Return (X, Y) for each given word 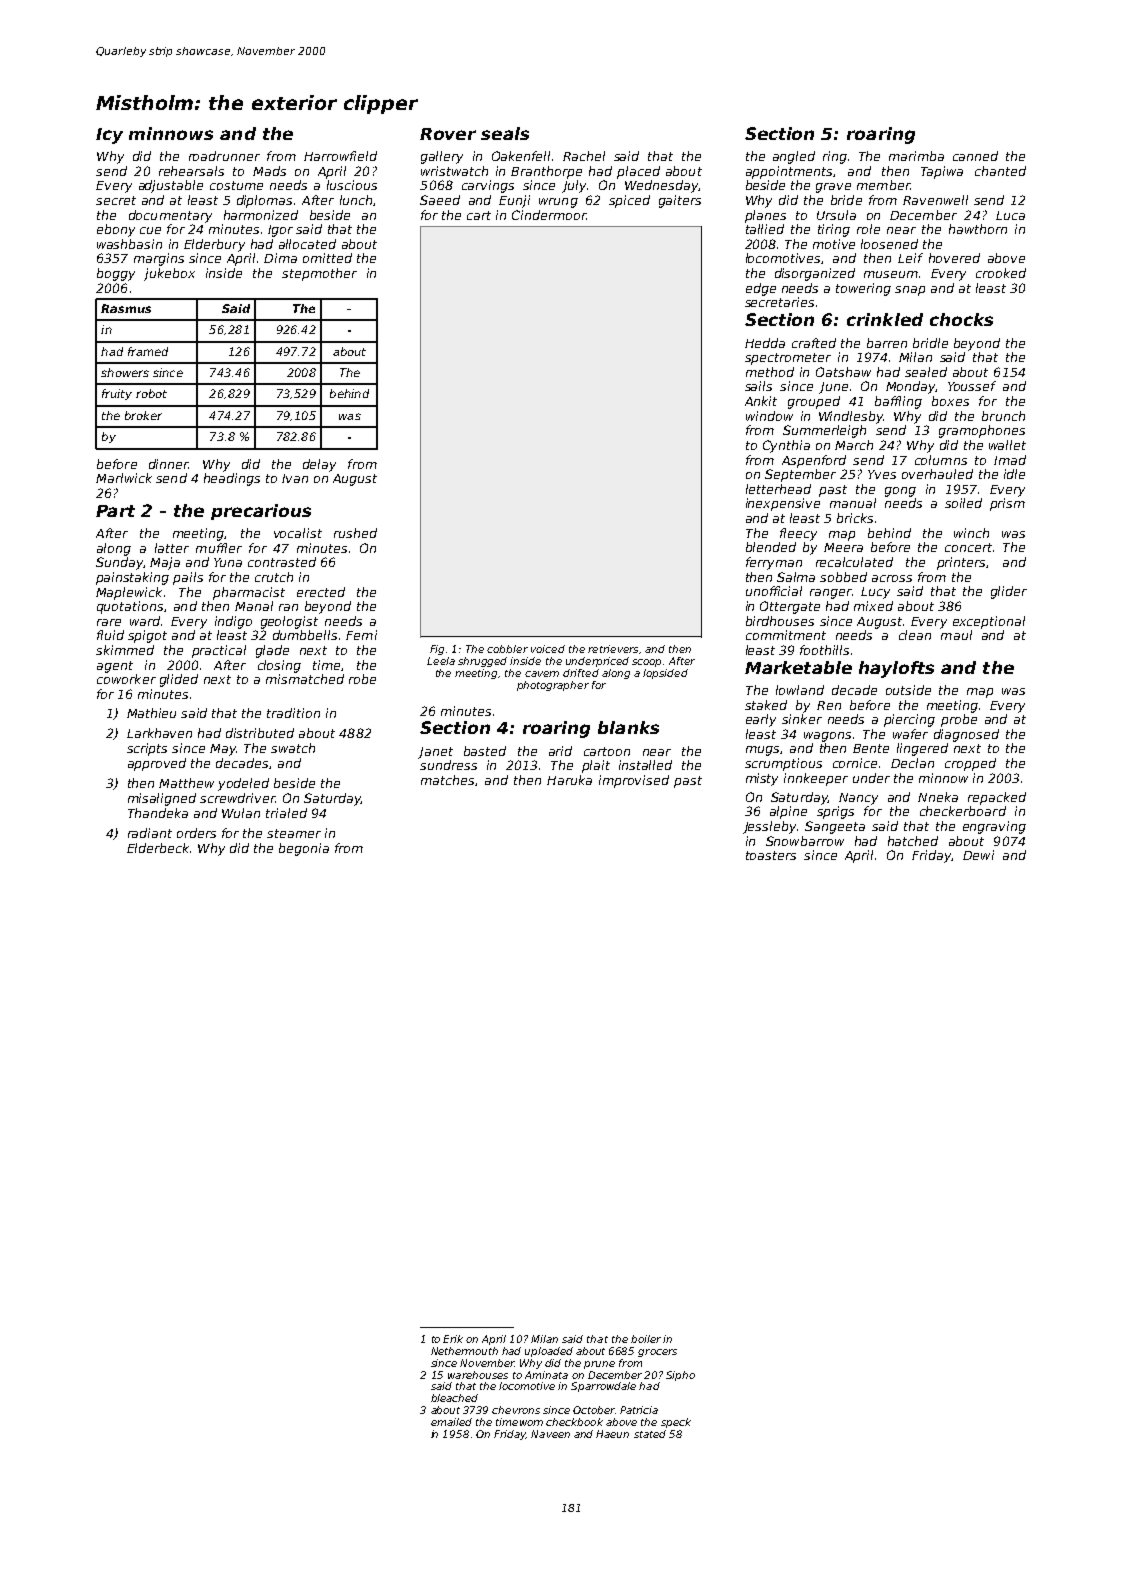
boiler (646, 1339)
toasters (771, 855)
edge (761, 289)
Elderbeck (159, 848)
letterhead (778, 489)
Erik (453, 1339)
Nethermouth (464, 1351)
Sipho (680, 1376)
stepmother (319, 274)
